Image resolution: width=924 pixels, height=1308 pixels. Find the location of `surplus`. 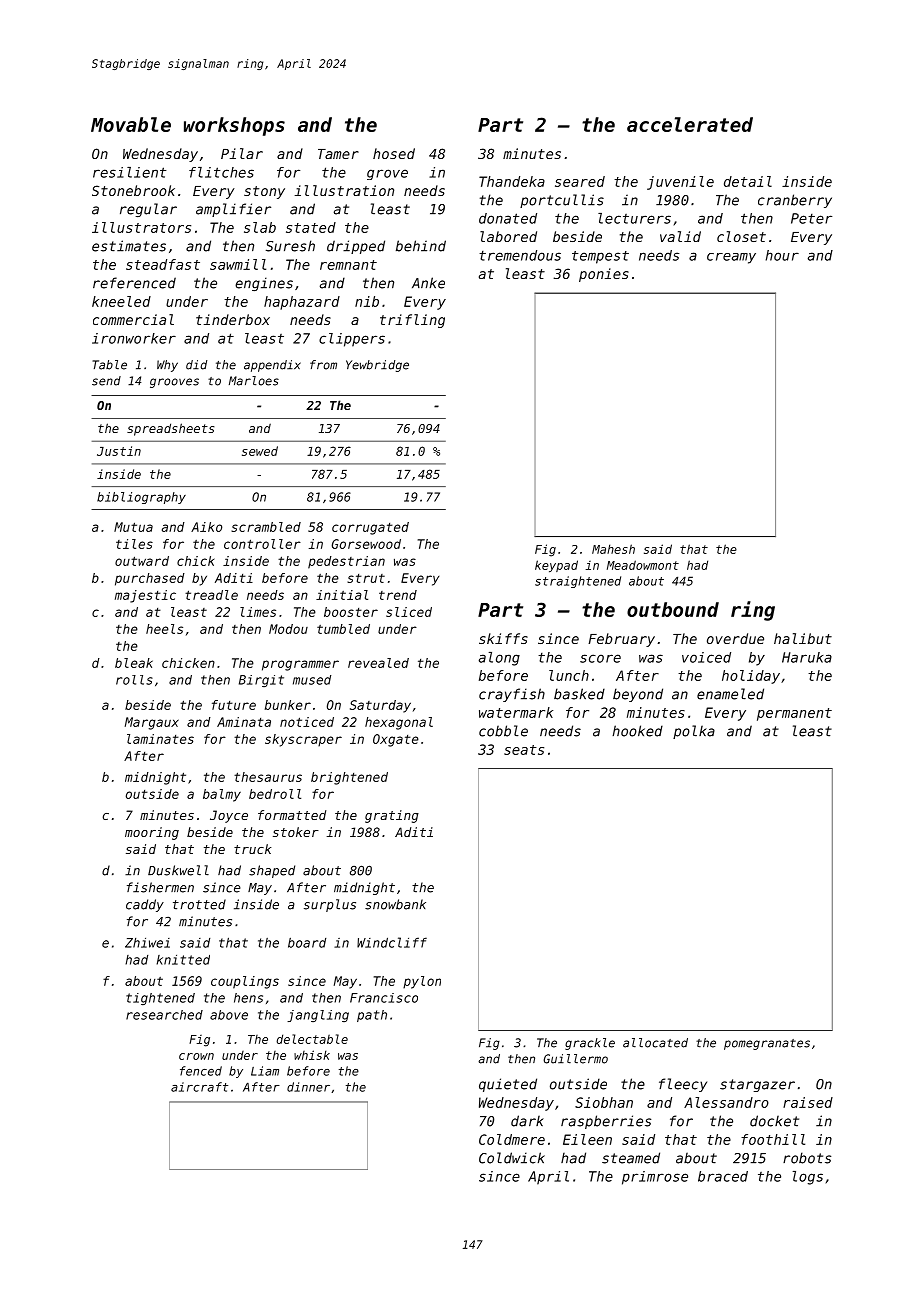

surplus is located at coordinates (330, 905).
